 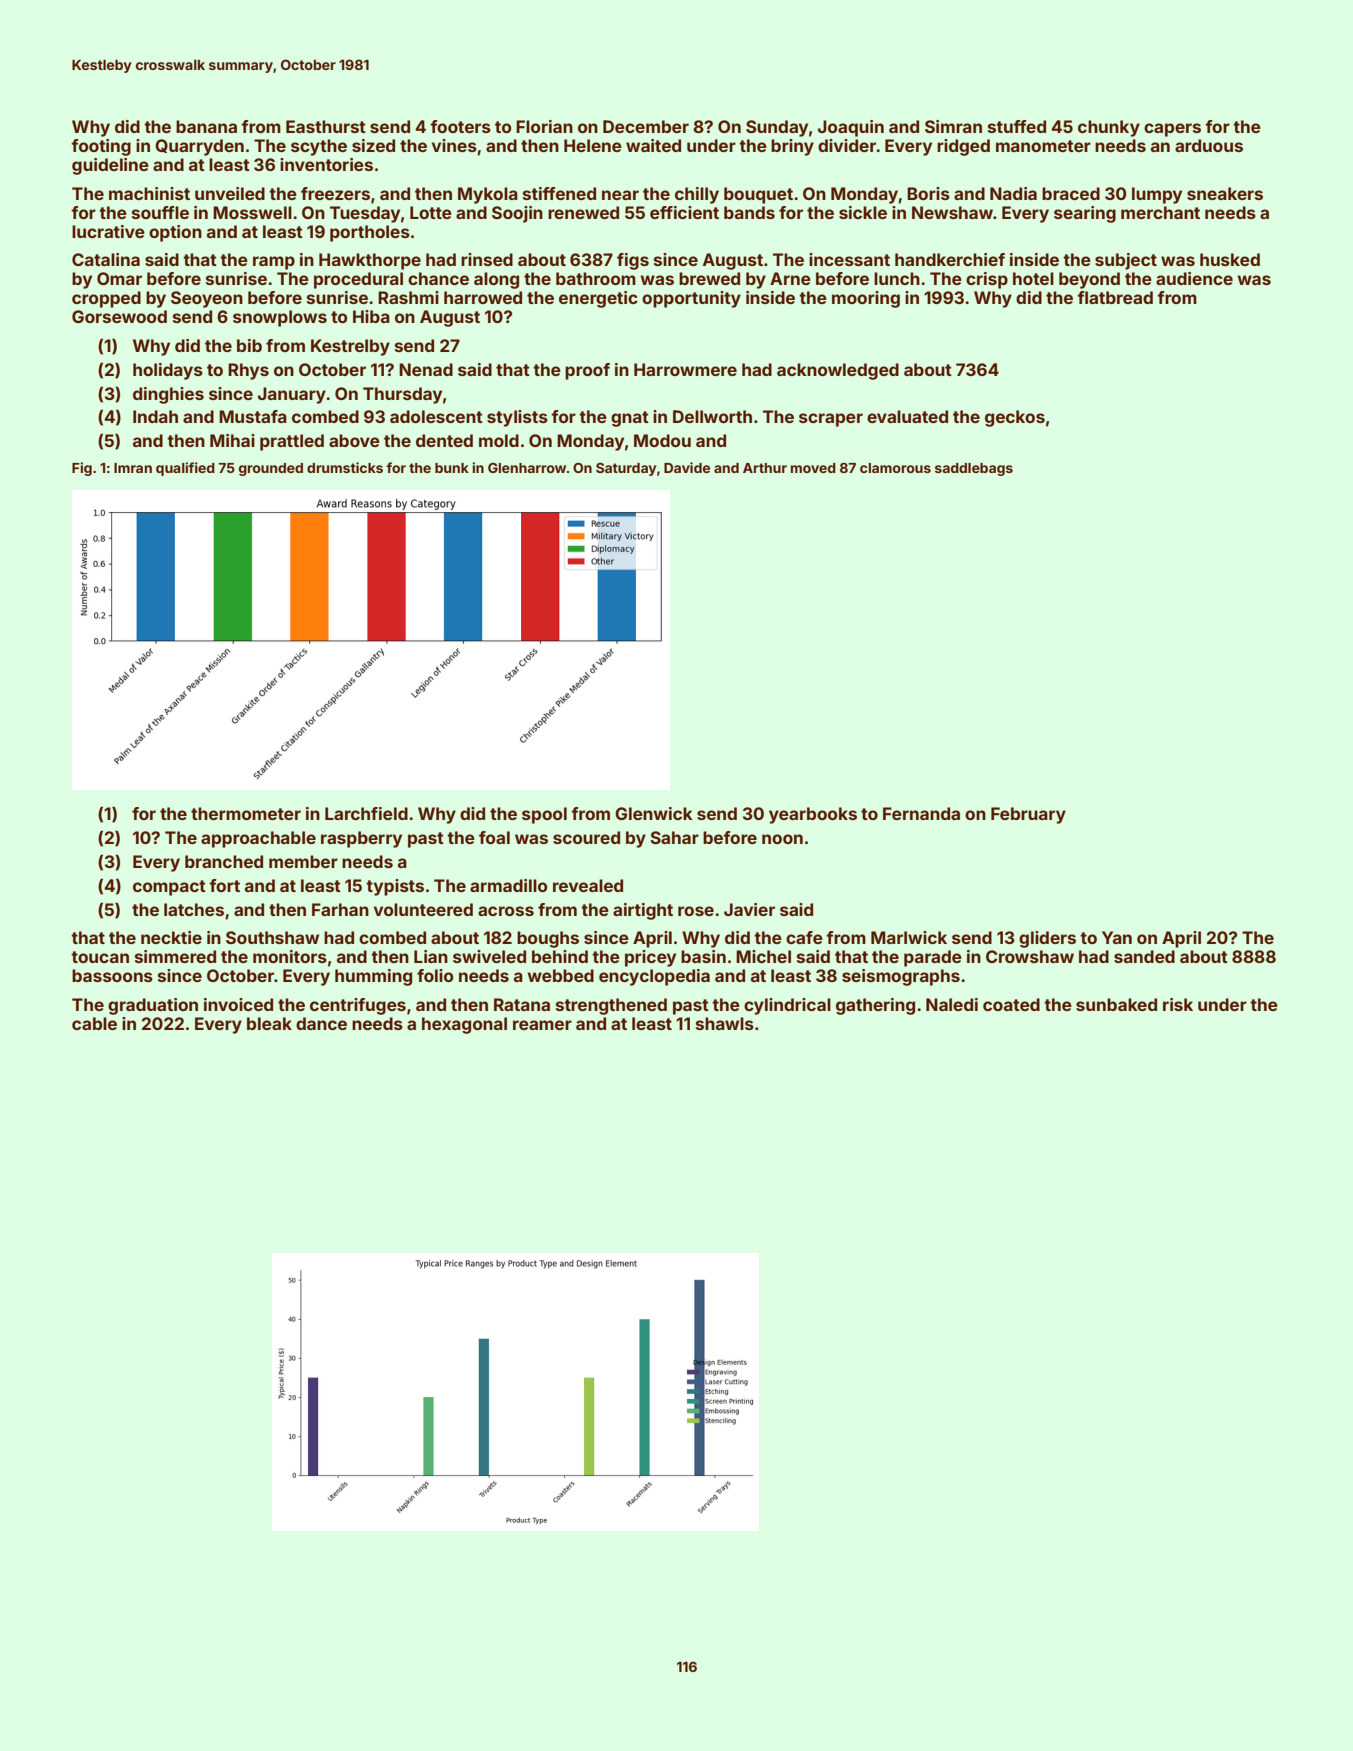 What do you see at coordinates (654, 813) in the screenshot?
I see `Glenwick` at bounding box center [654, 813].
